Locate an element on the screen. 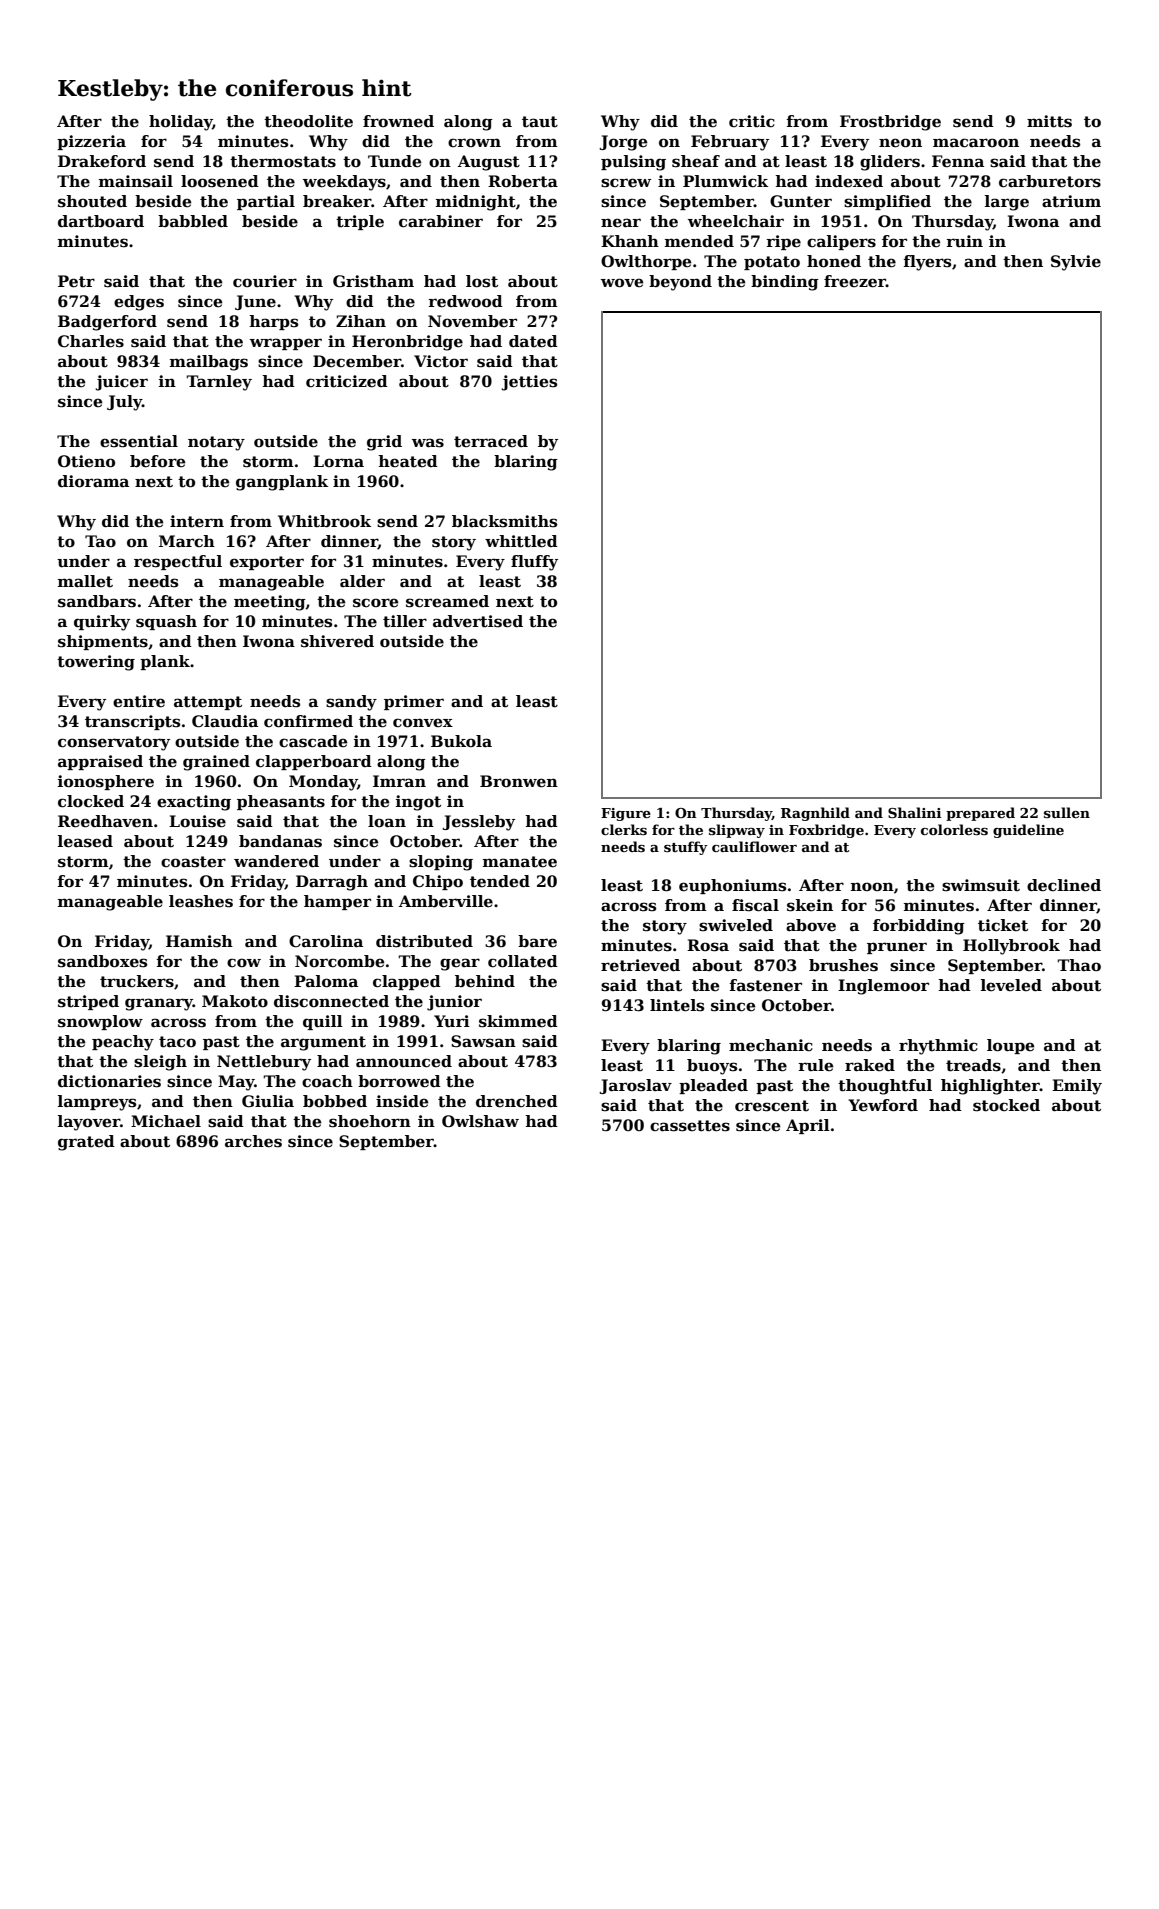 This screenshot has height=1909, width=1159. advertised is located at coordinates (478, 621).
